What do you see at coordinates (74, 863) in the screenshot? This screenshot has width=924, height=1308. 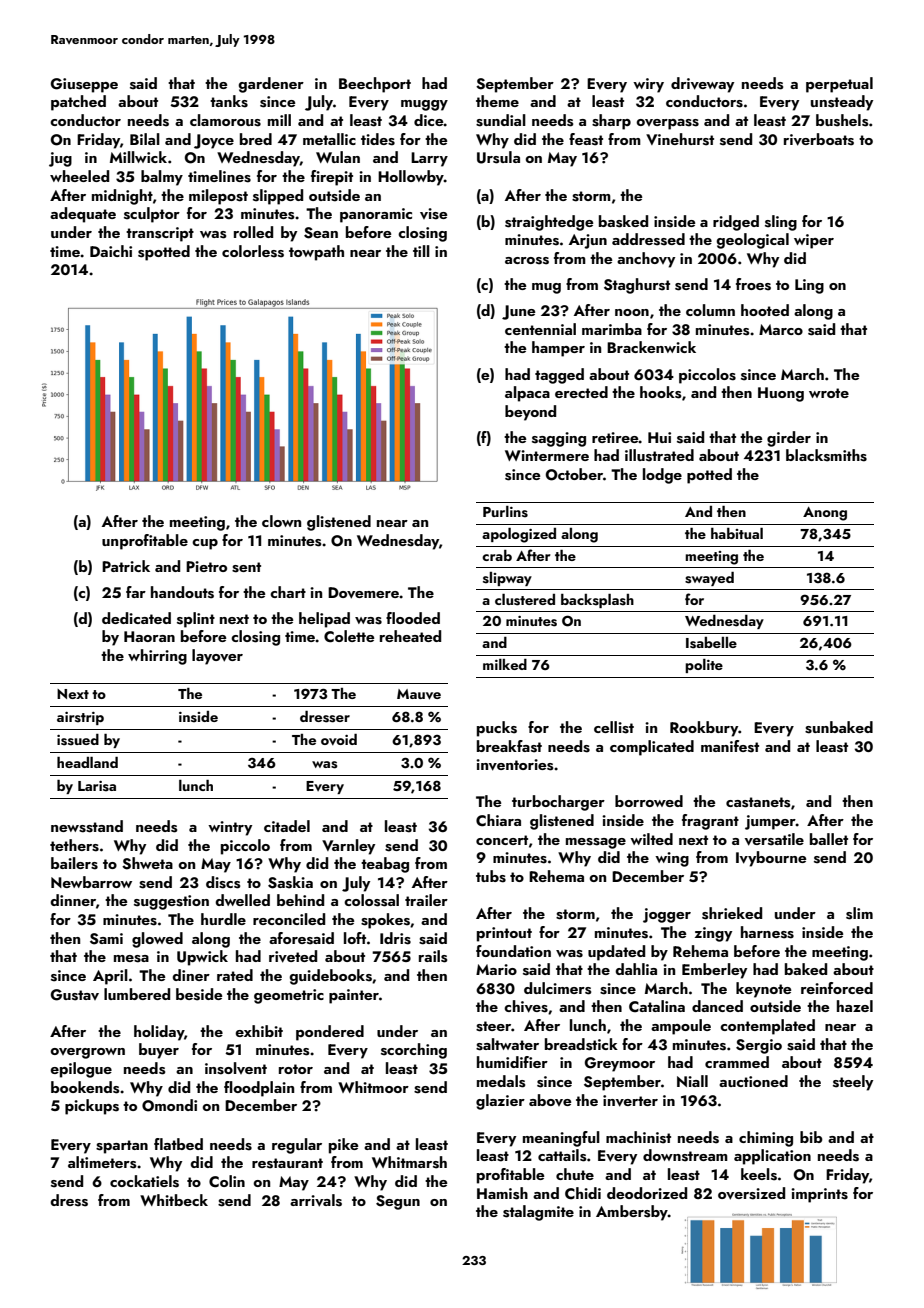 I see `bailers` at bounding box center [74, 863].
